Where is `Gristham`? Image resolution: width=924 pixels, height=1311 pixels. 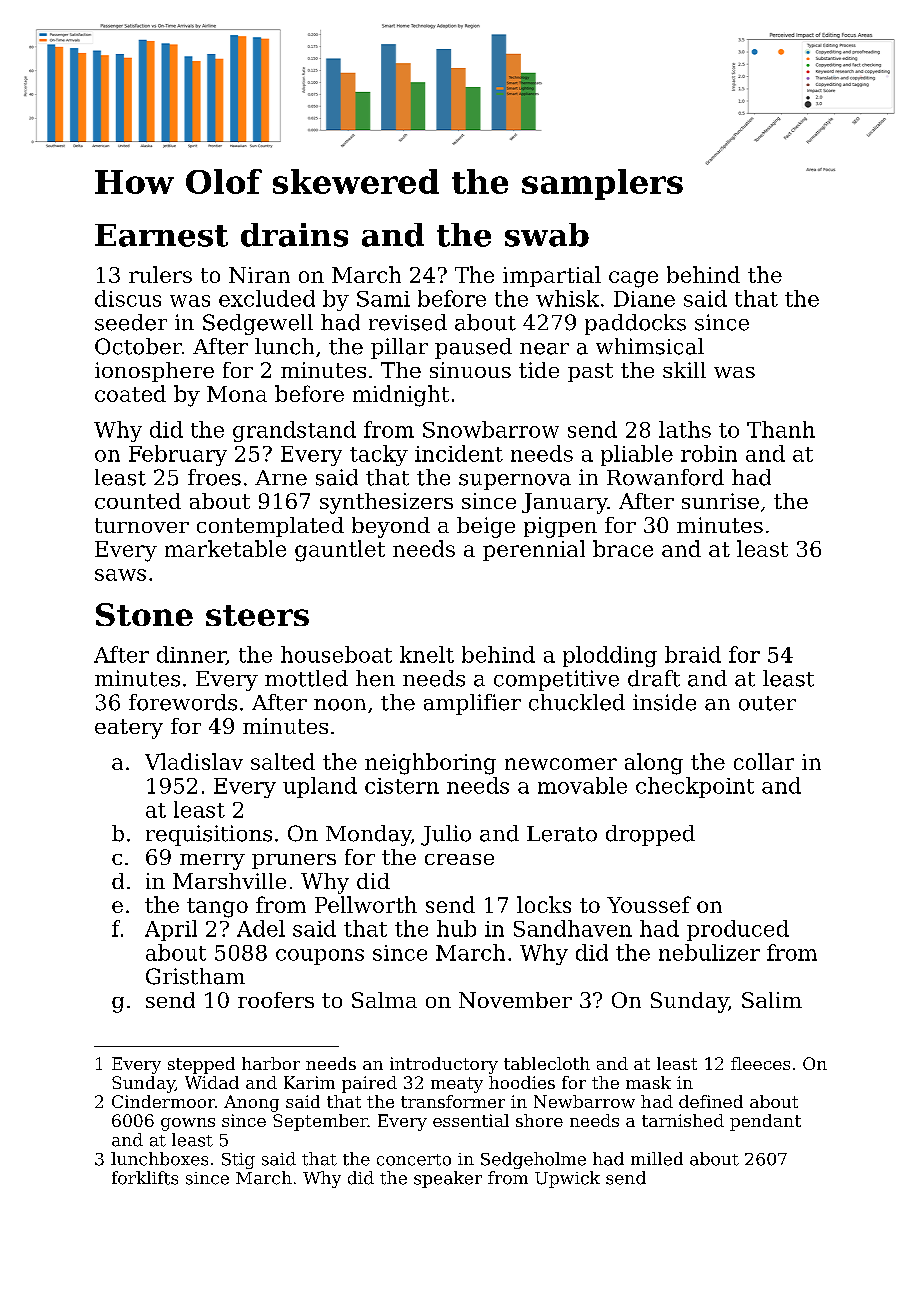 Gristham is located at coordinates (195, 976).
